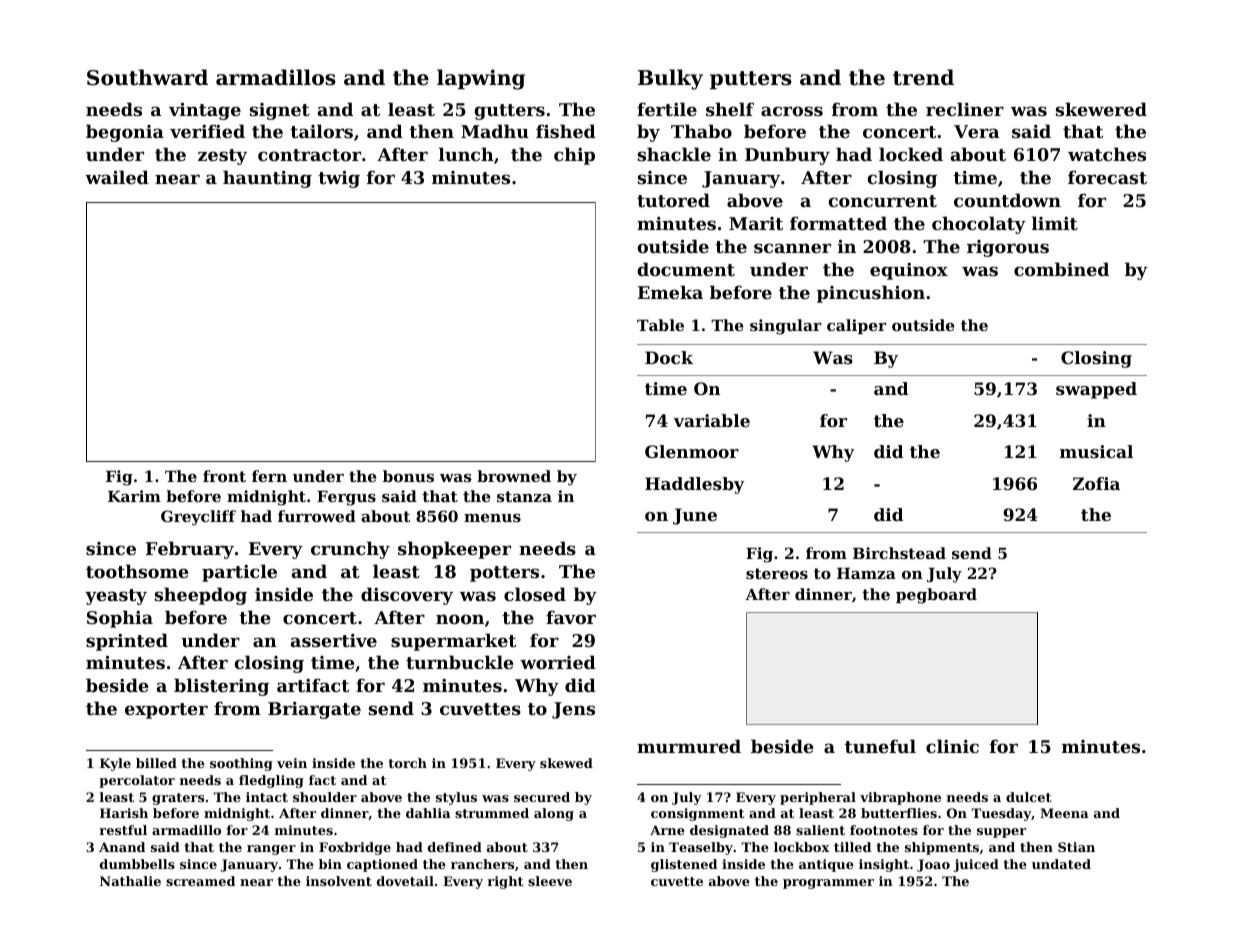 This screenshot has width=1233, height=952. Describe the element at coordinates (751, 80) in the screenshot. I see `putters` at that location.
